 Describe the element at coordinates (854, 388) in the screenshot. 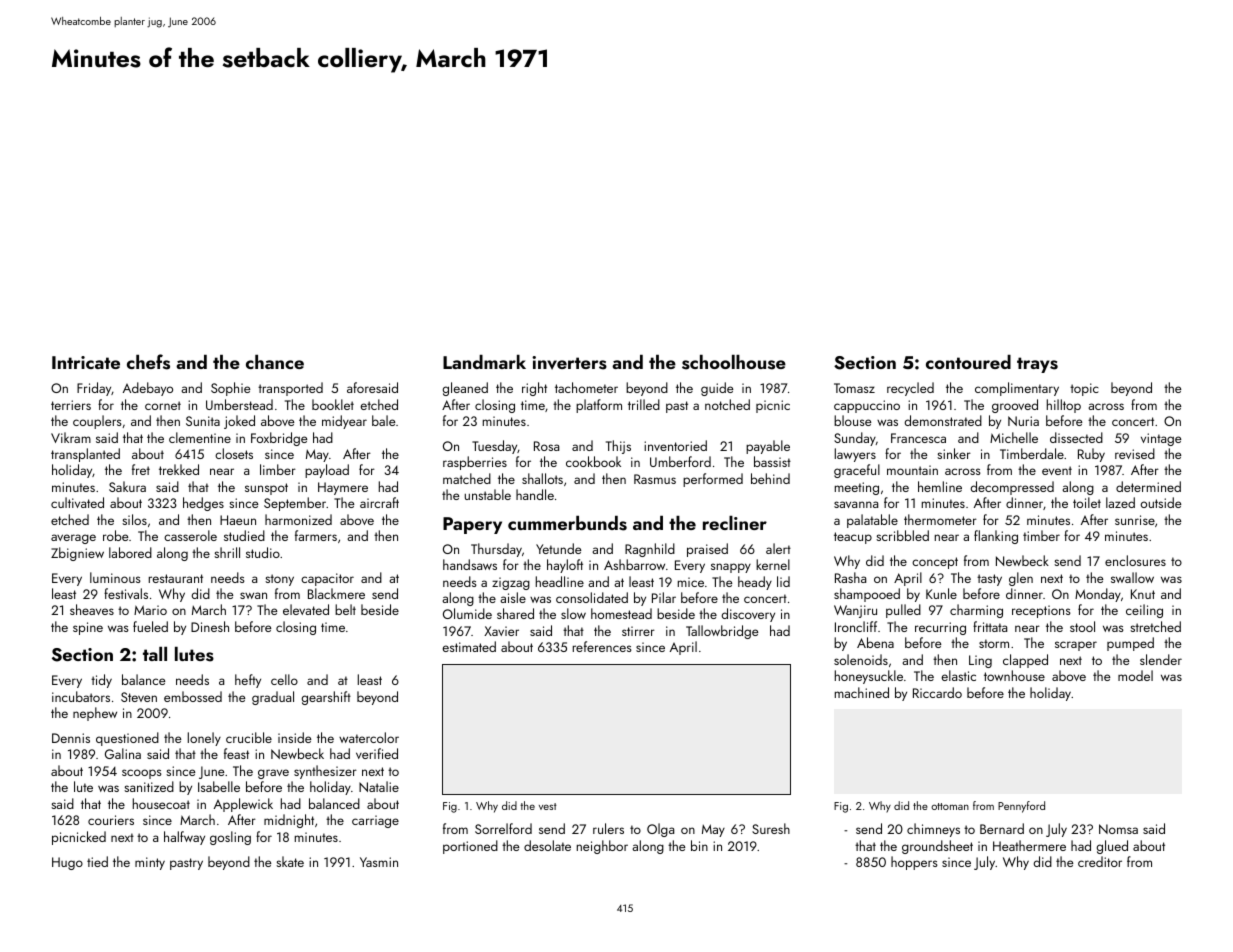

I see `Tomasz` at that location.
